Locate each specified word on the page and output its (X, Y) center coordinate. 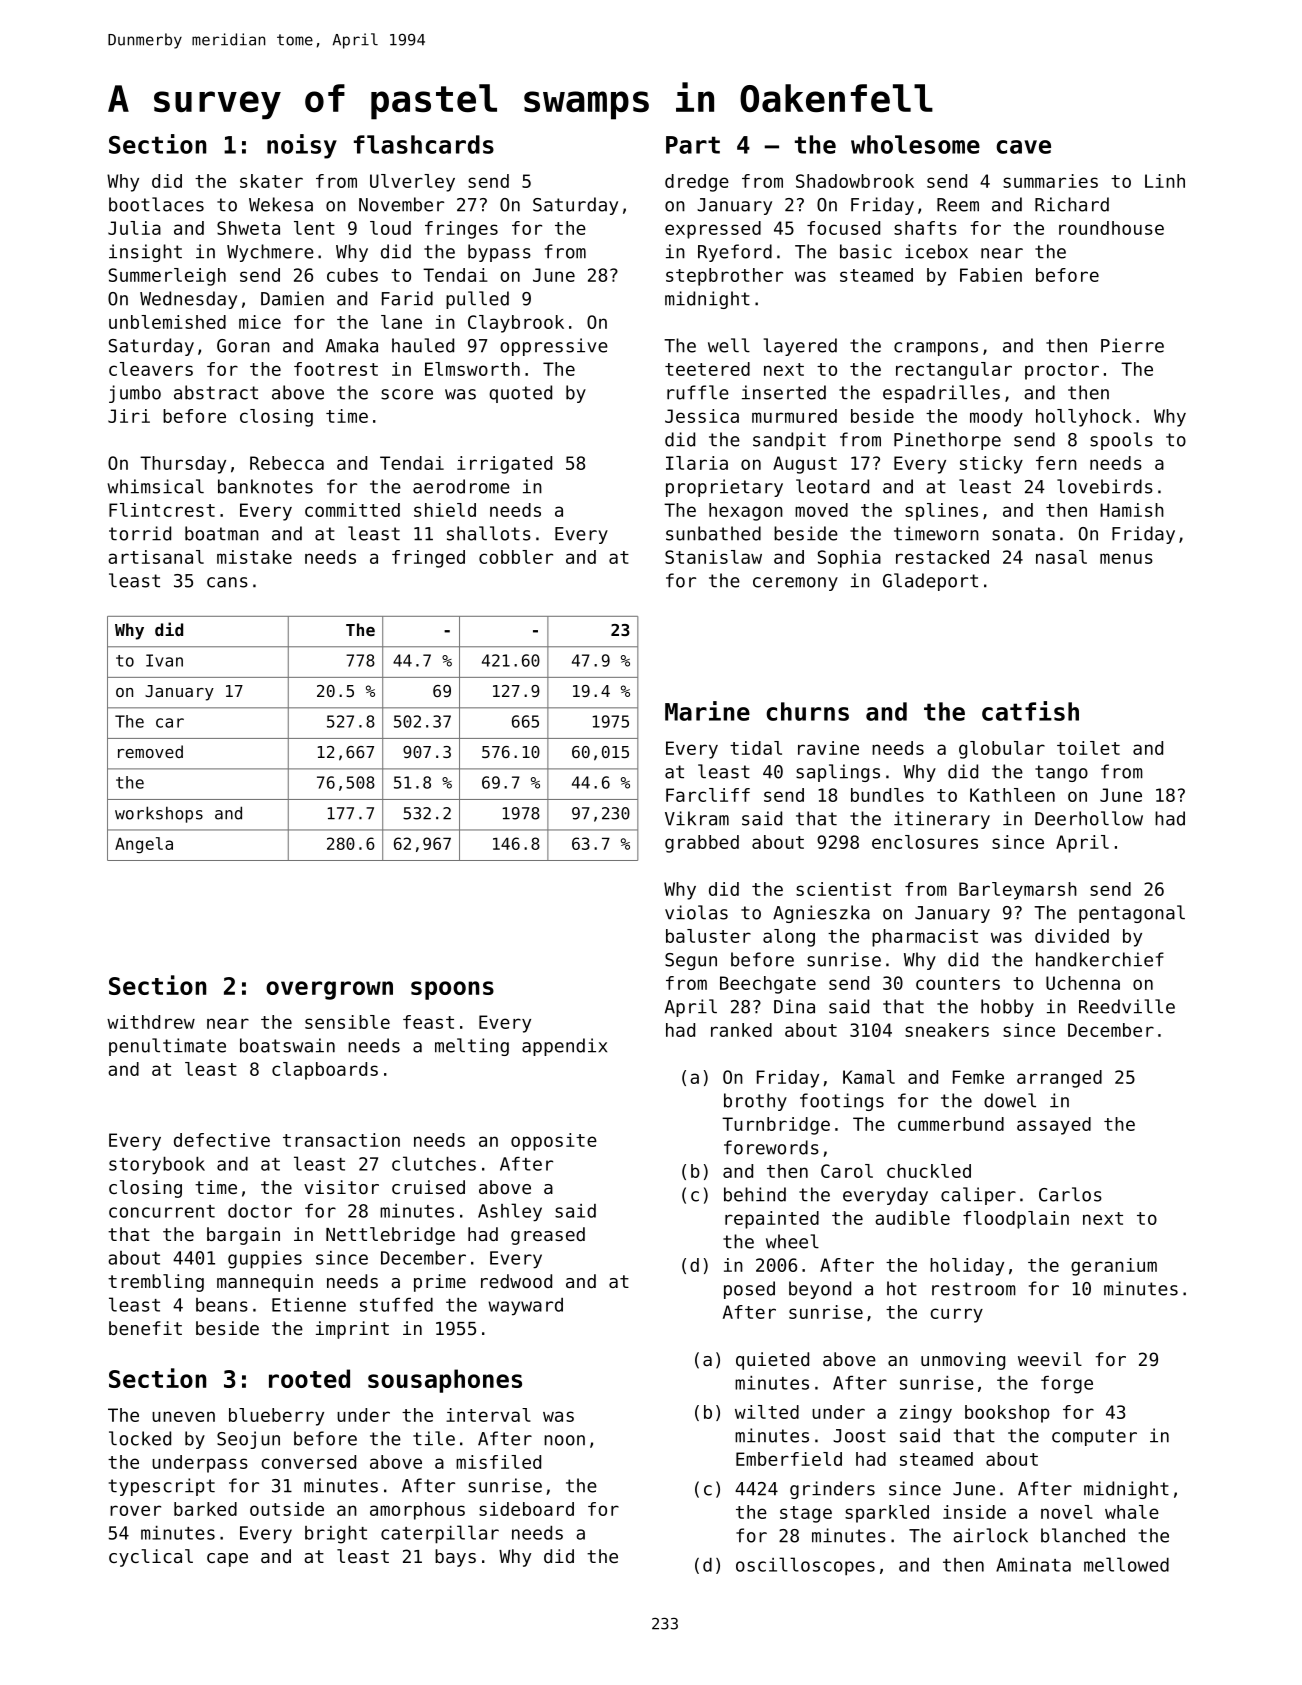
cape (227, 1560)
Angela (144, 845)
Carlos (1070, 1194)
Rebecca (287, 463)
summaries (1050, 181)
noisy (302, 146)
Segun (691, 961)
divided (1072, 936)
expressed (713, 230)
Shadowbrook (855, 181)
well (729, 345)
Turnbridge (776, 1126)
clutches (434, 1163)
